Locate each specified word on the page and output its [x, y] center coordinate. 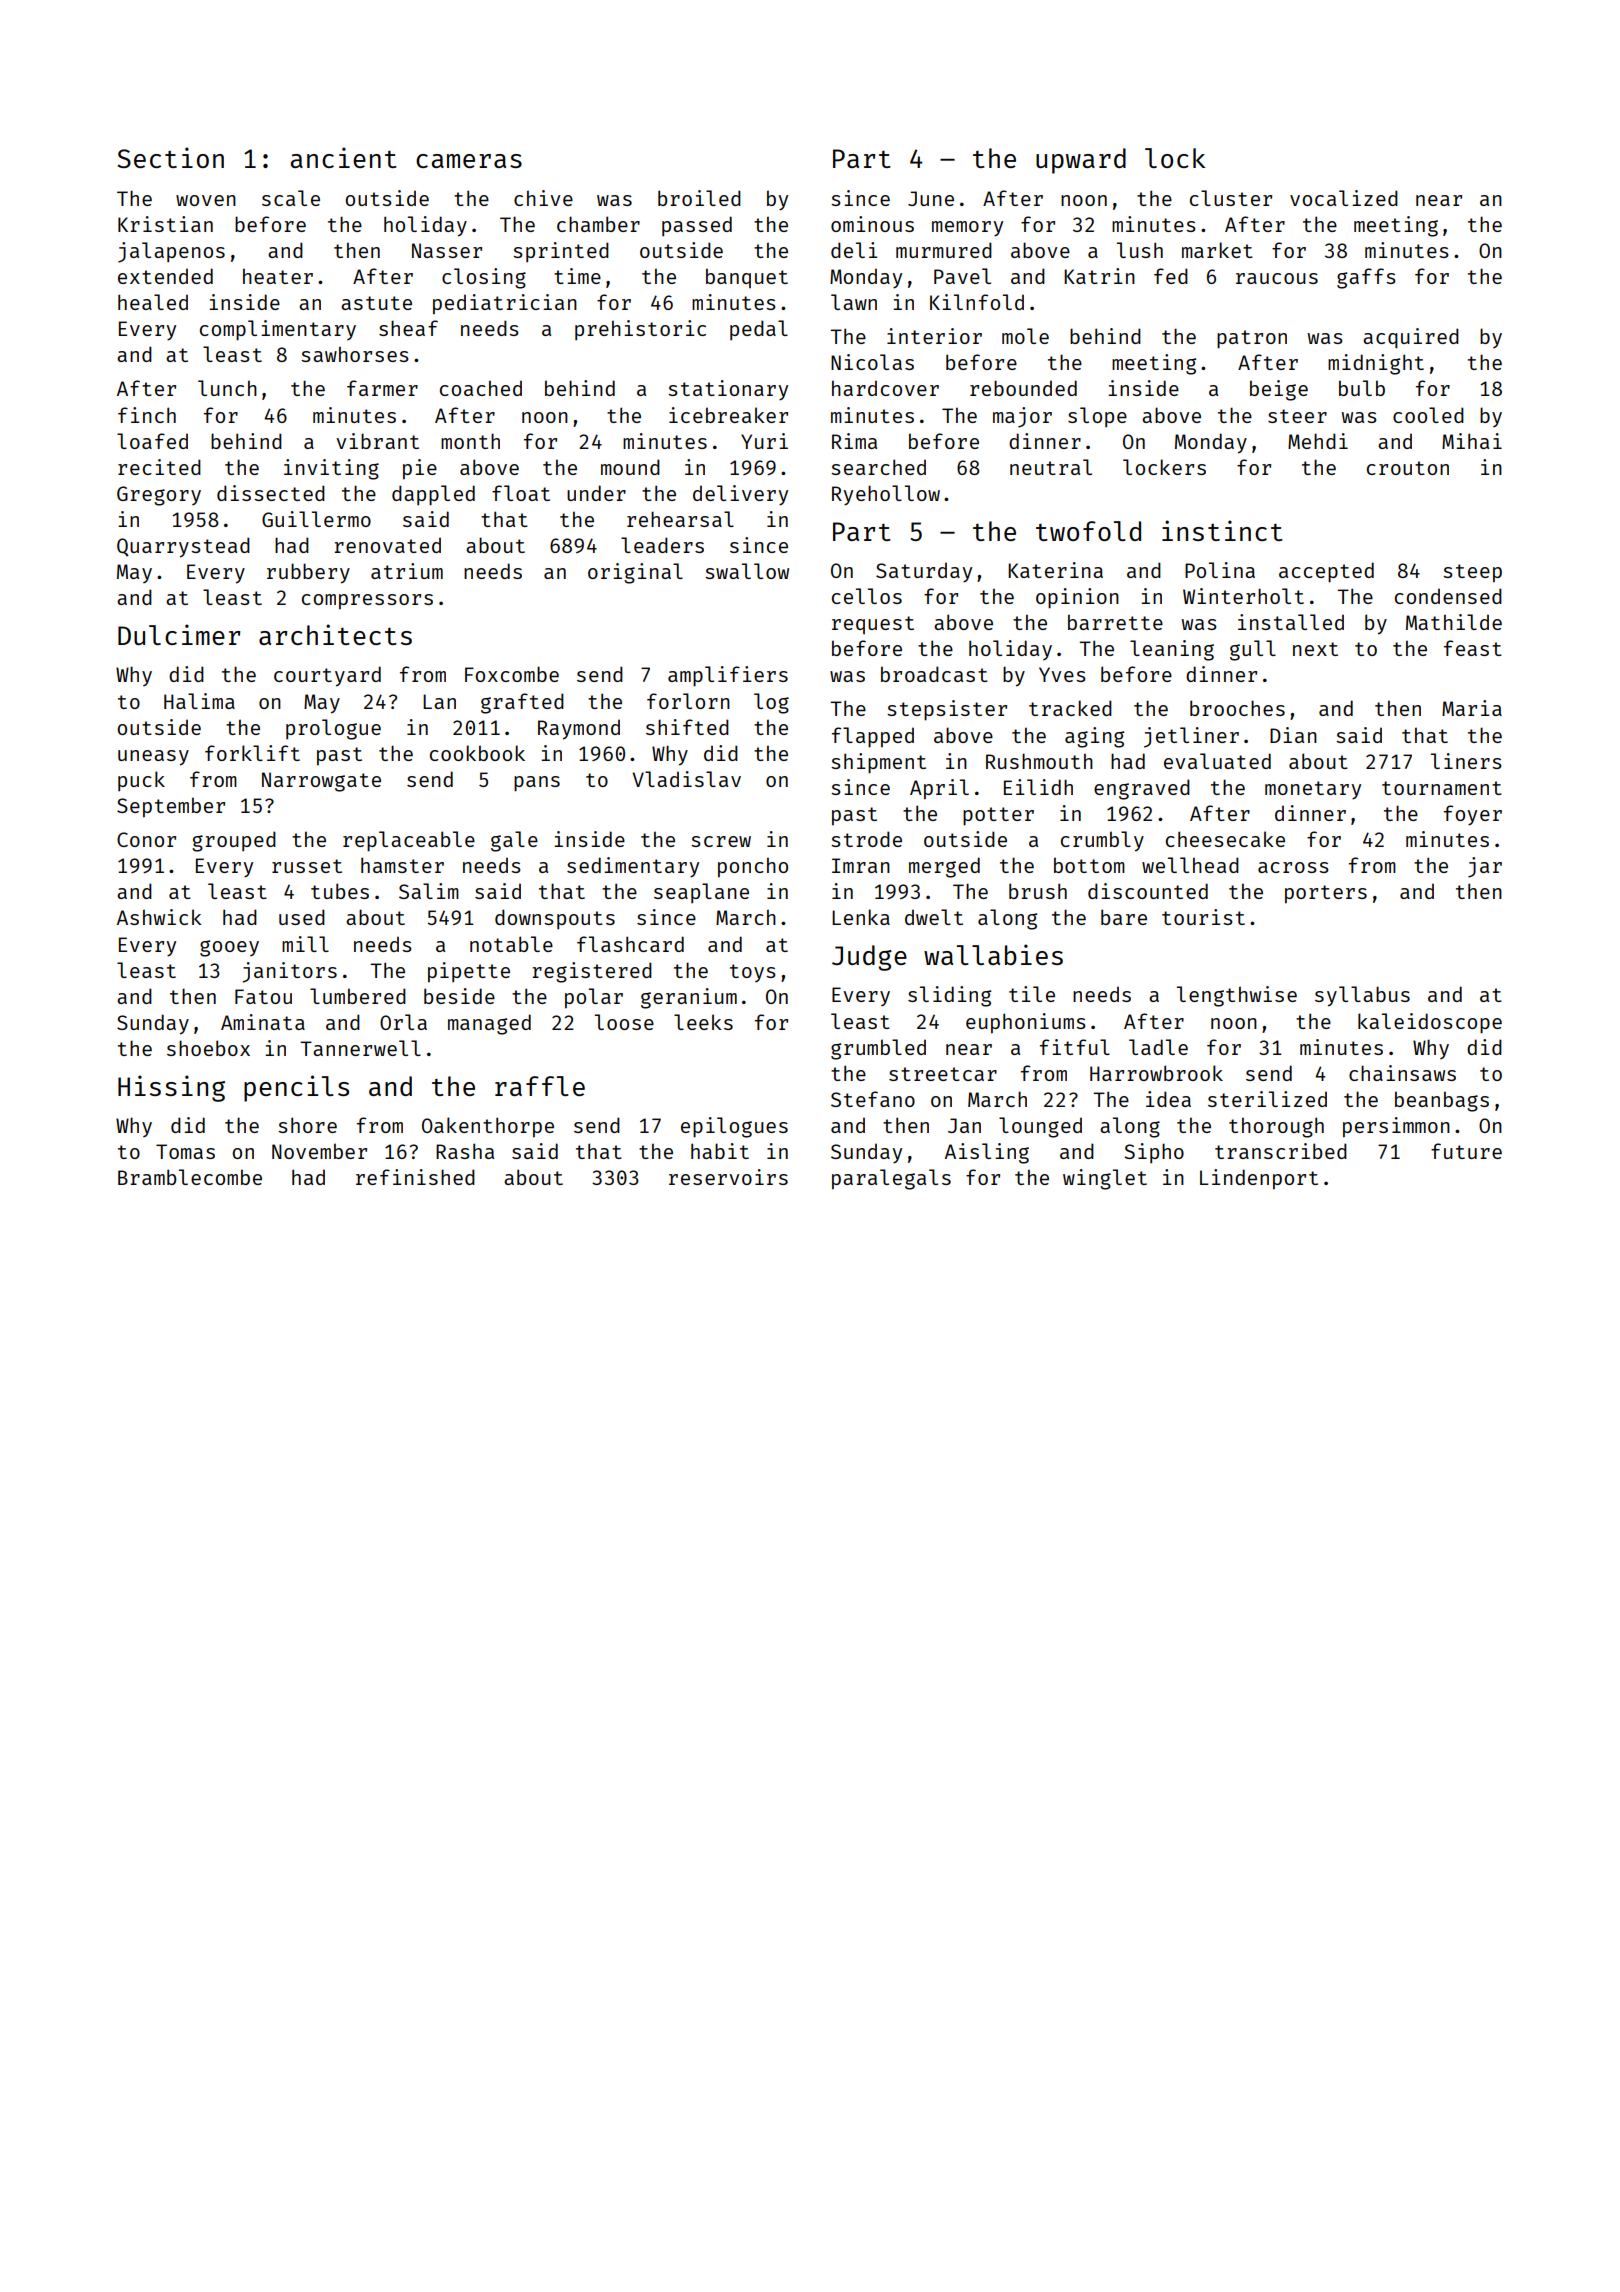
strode [866, 839]
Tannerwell [360, 1048]
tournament [1442, 788]
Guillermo [316, 519]
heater [278, 276]
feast [1473, 648]
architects [335, 634]
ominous [872, 224]
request [873, 625]
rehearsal [680, 519]
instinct [1222, 530]
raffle [540, 1086]
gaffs [1366, 278]
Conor [146, 839]
